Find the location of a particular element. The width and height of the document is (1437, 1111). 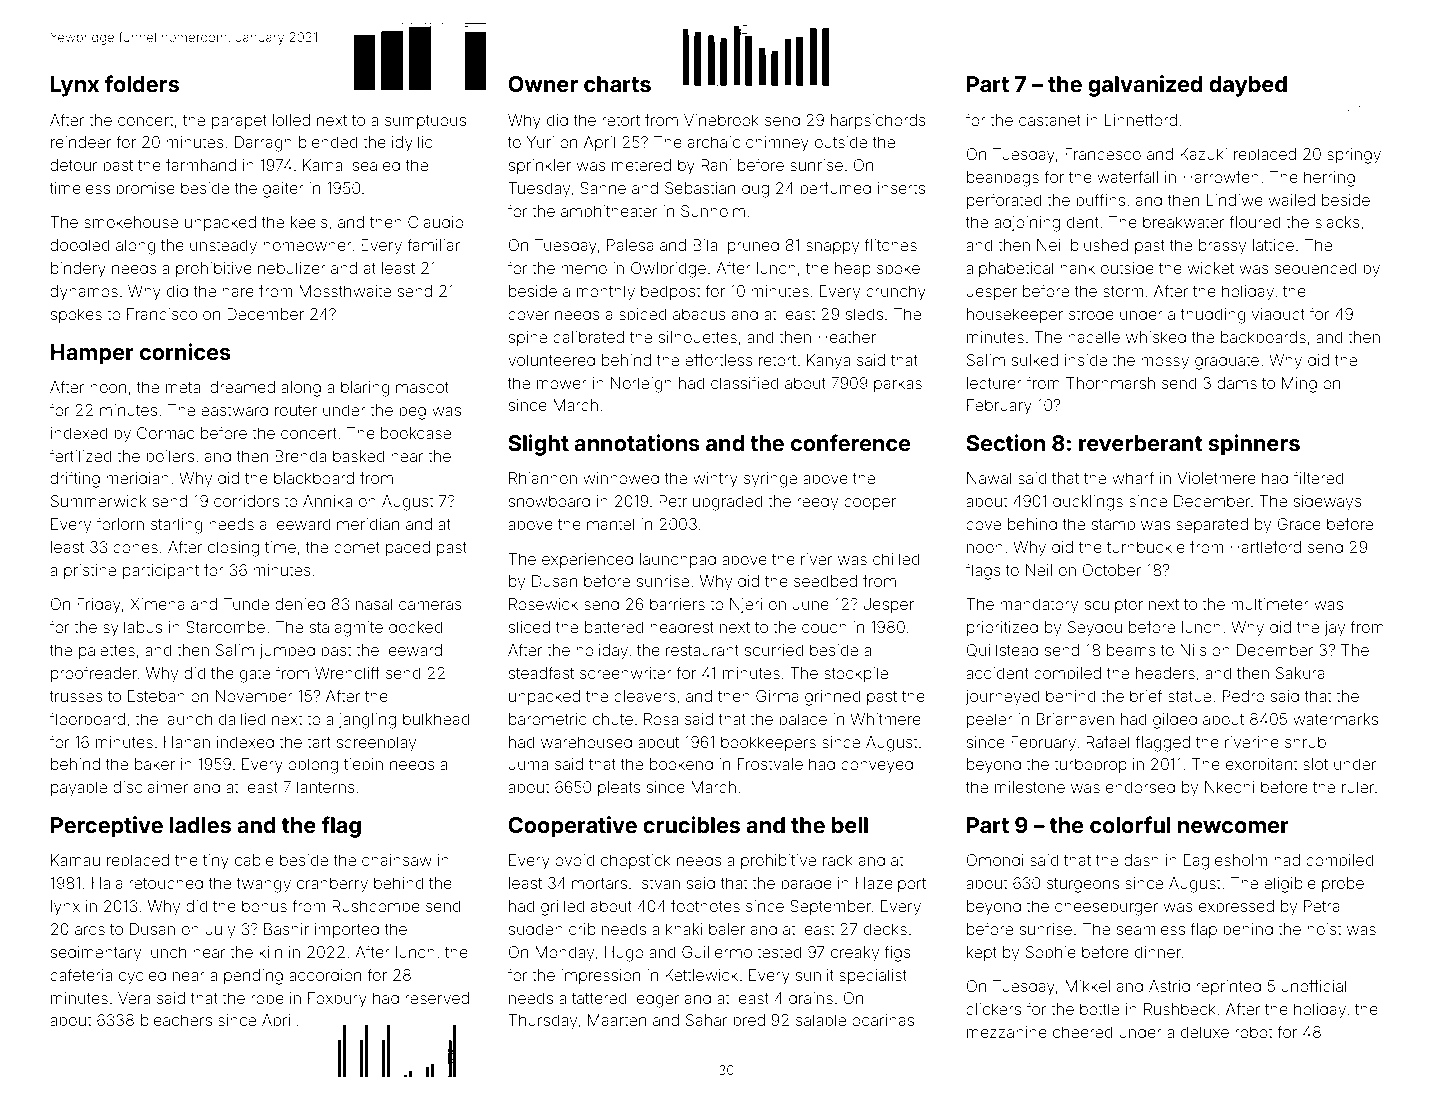

sprinkler is located at coordinates (540, 166).
